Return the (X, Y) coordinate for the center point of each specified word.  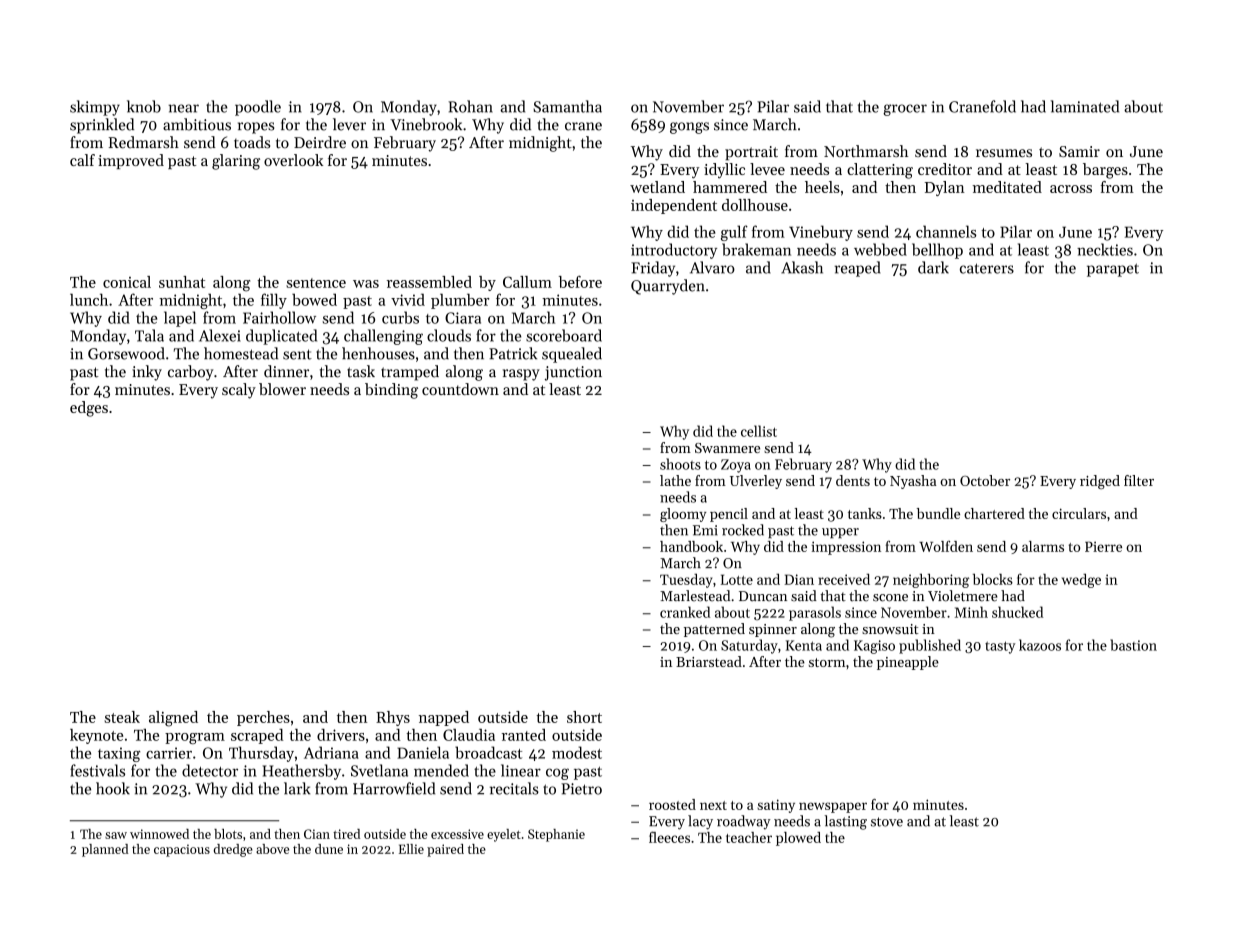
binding (391, 391)
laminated (1085, 106)
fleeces (669, 837)
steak (122, 717)
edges (89, 409)
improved (131, 161)
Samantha (567, 106)
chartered (994, 513)
